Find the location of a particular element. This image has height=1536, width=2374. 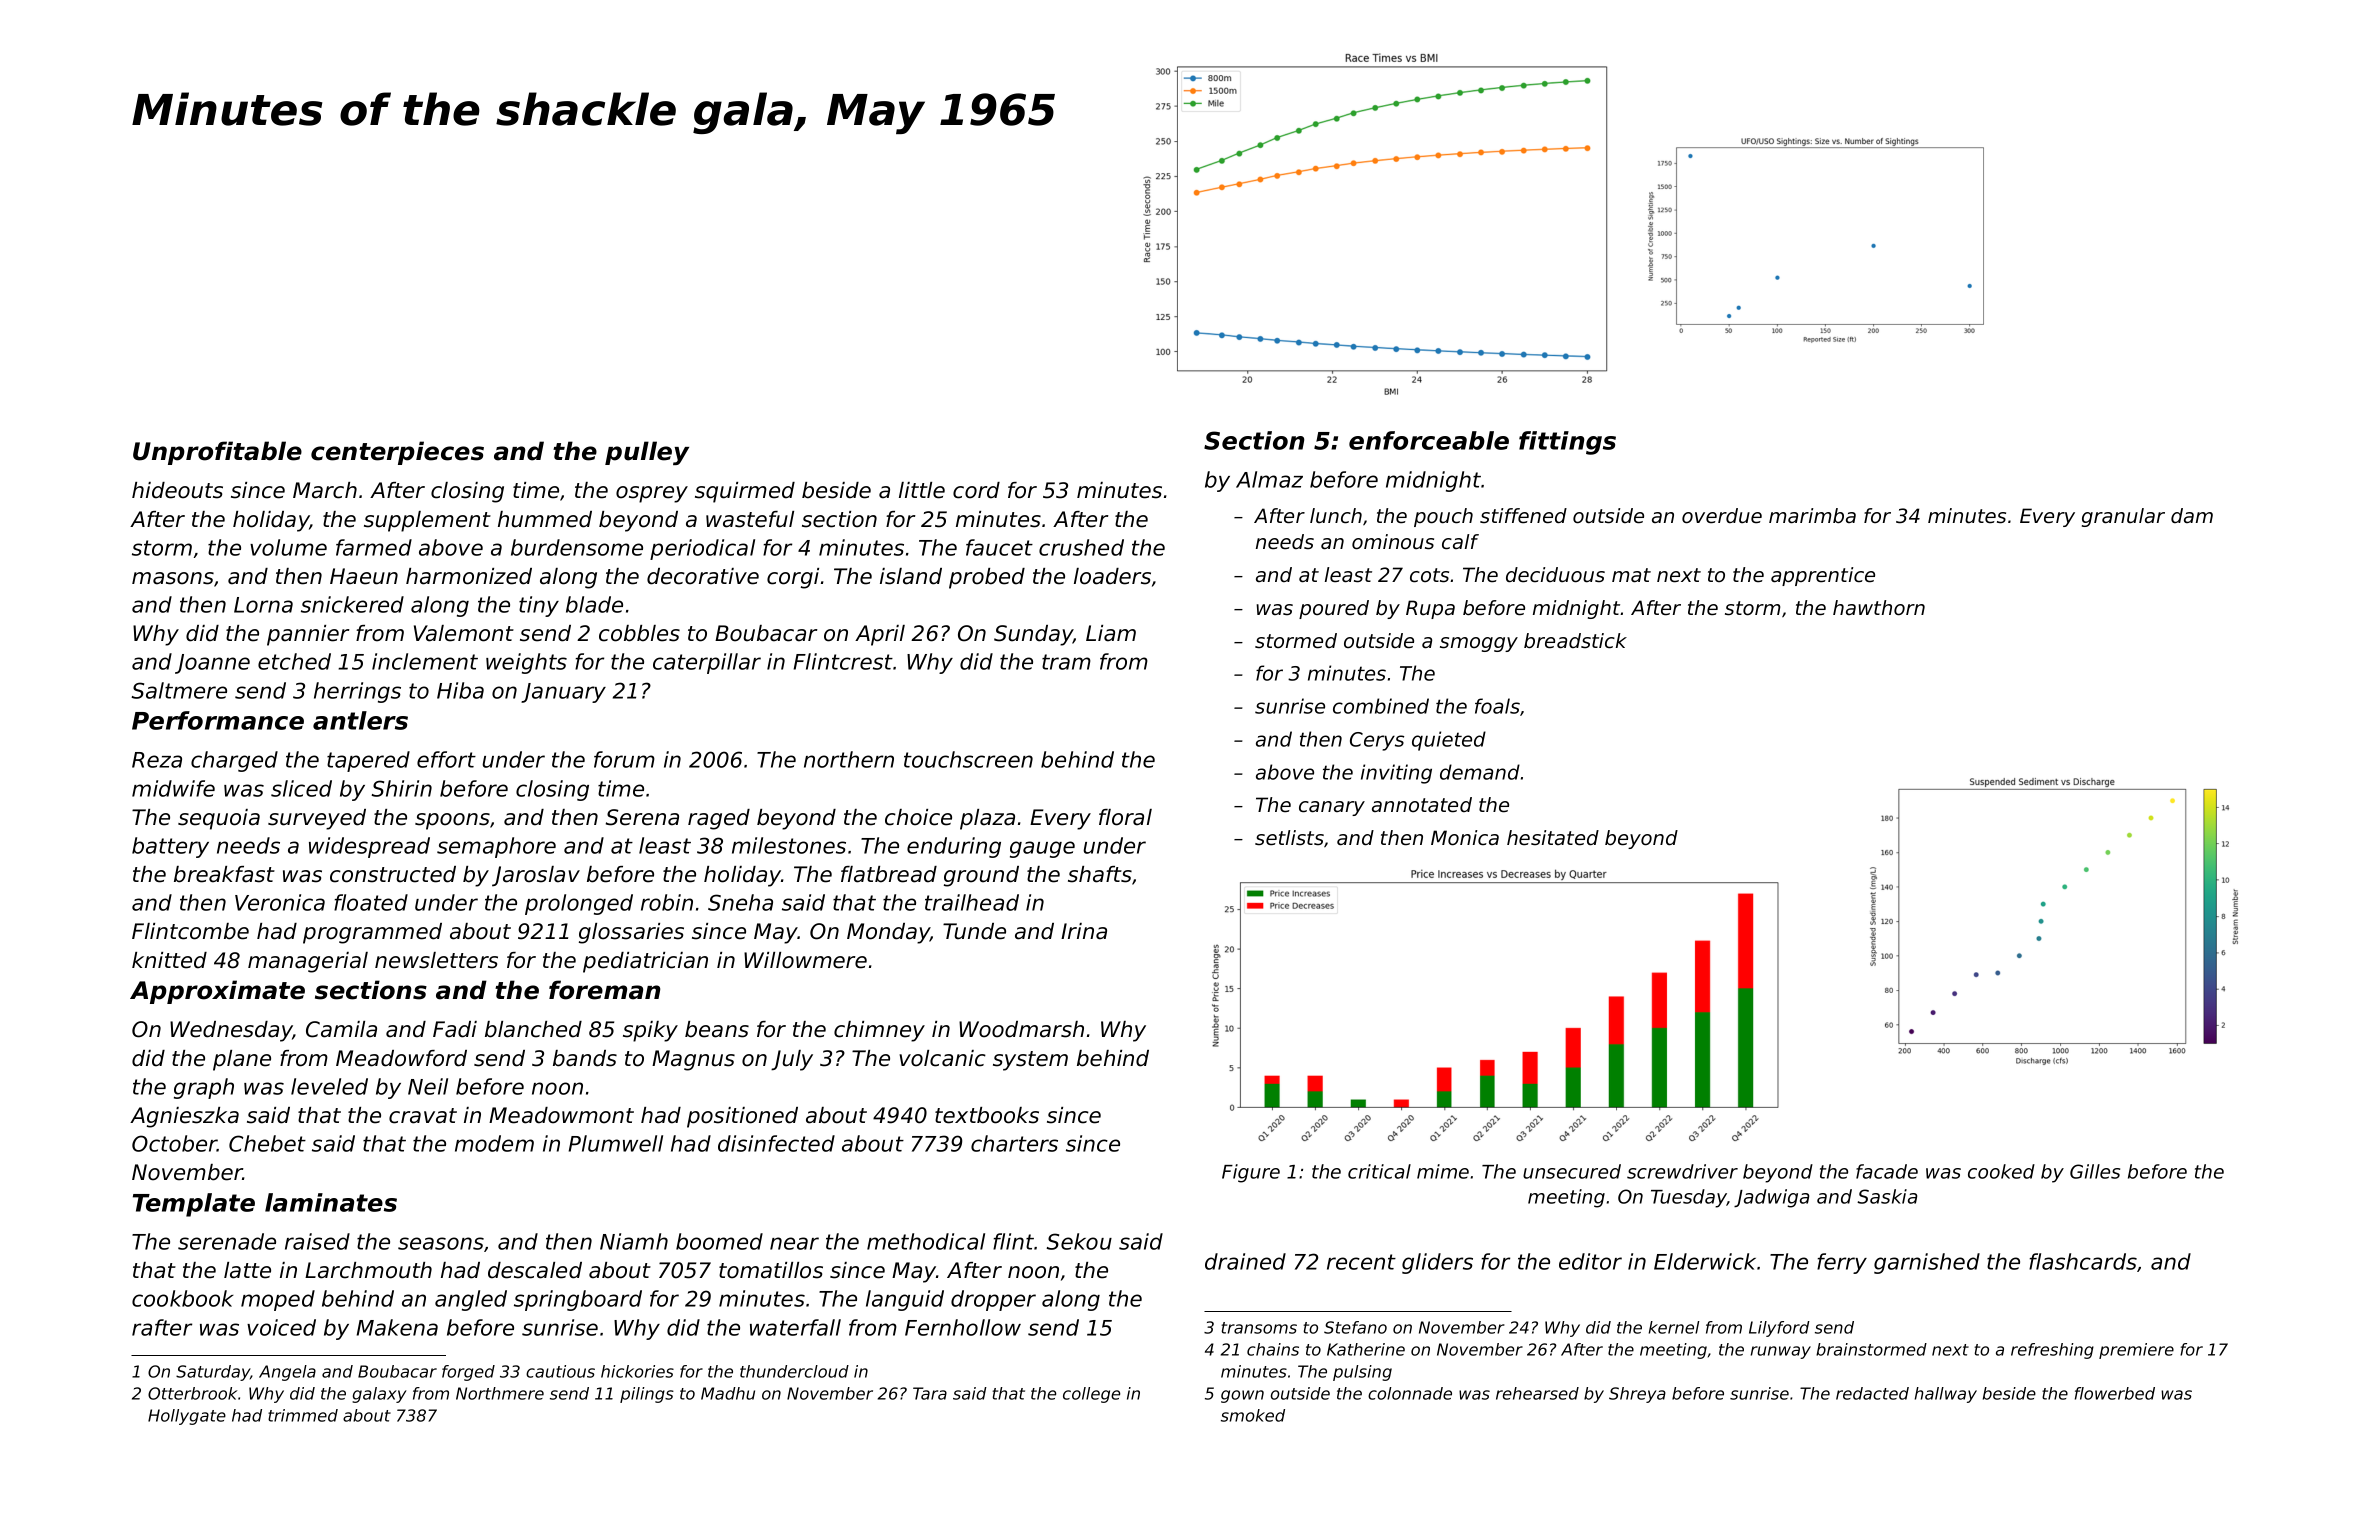

little is located at coordinates (922, 490).
